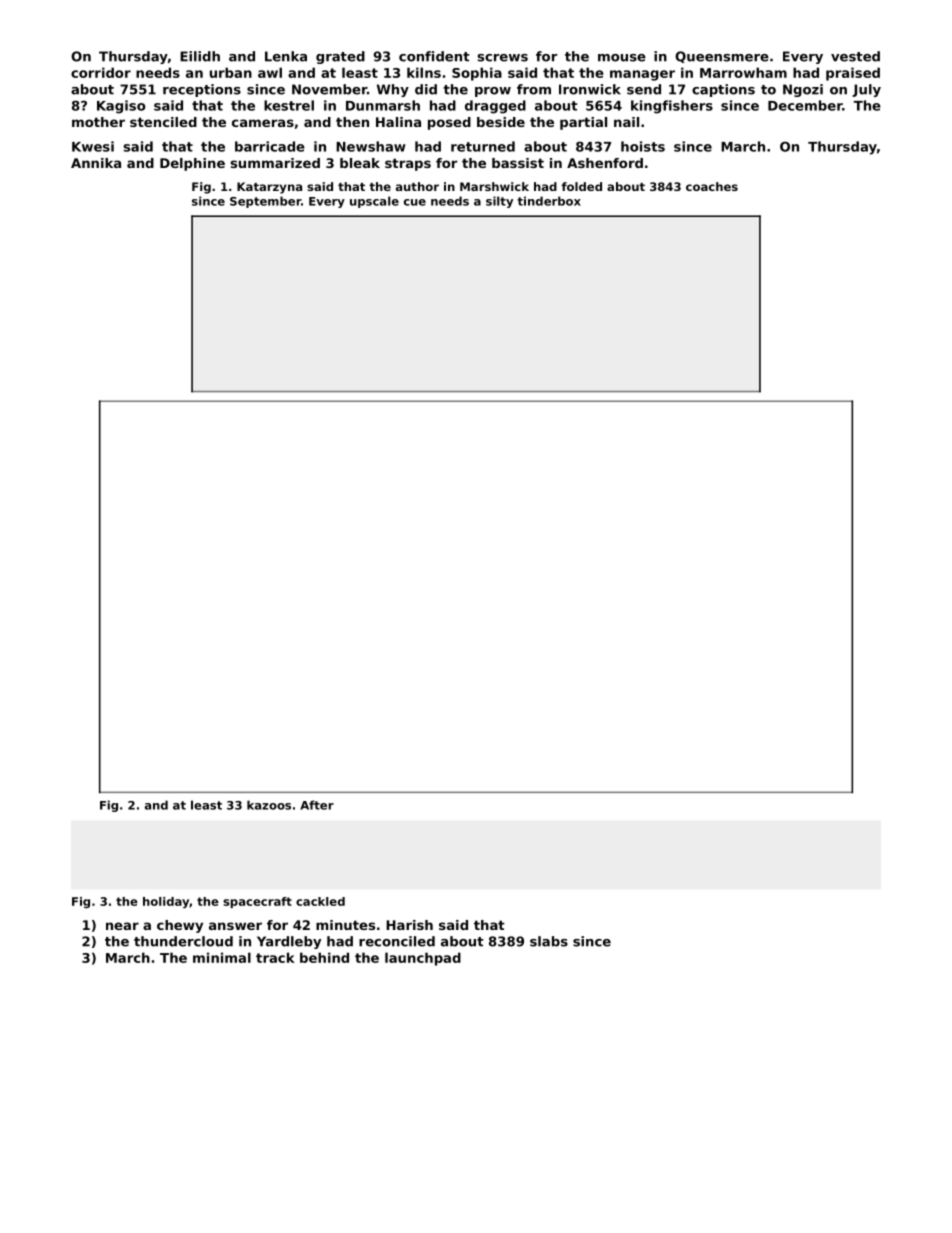 This screenshot has height=1233, width=952. Describe the element at coordinates (712, 186) in the screenshot. I see `coaches` at that location.
